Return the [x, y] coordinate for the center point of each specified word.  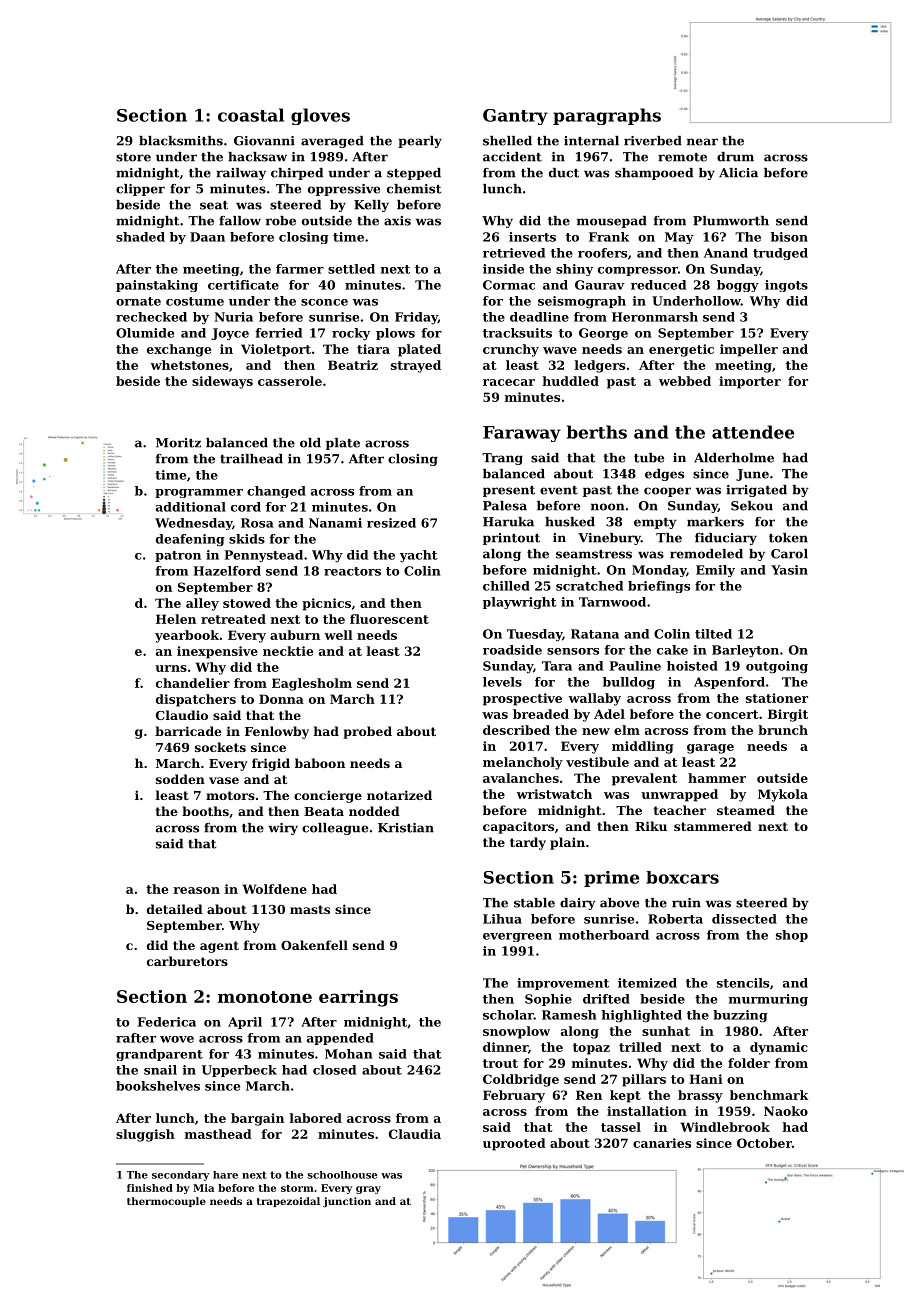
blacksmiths [181, 141]
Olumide [145, 333]
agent [219, 947]
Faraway [522, 434]
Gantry [515, 117]
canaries [662, 1143]
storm [297, 1188]
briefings [659, 587]
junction [347, 1202]
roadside [512, 650]
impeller [749, 350]
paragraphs [607, 116]
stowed [247, 603]
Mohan [349, 1054]
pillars [644, 1080]
